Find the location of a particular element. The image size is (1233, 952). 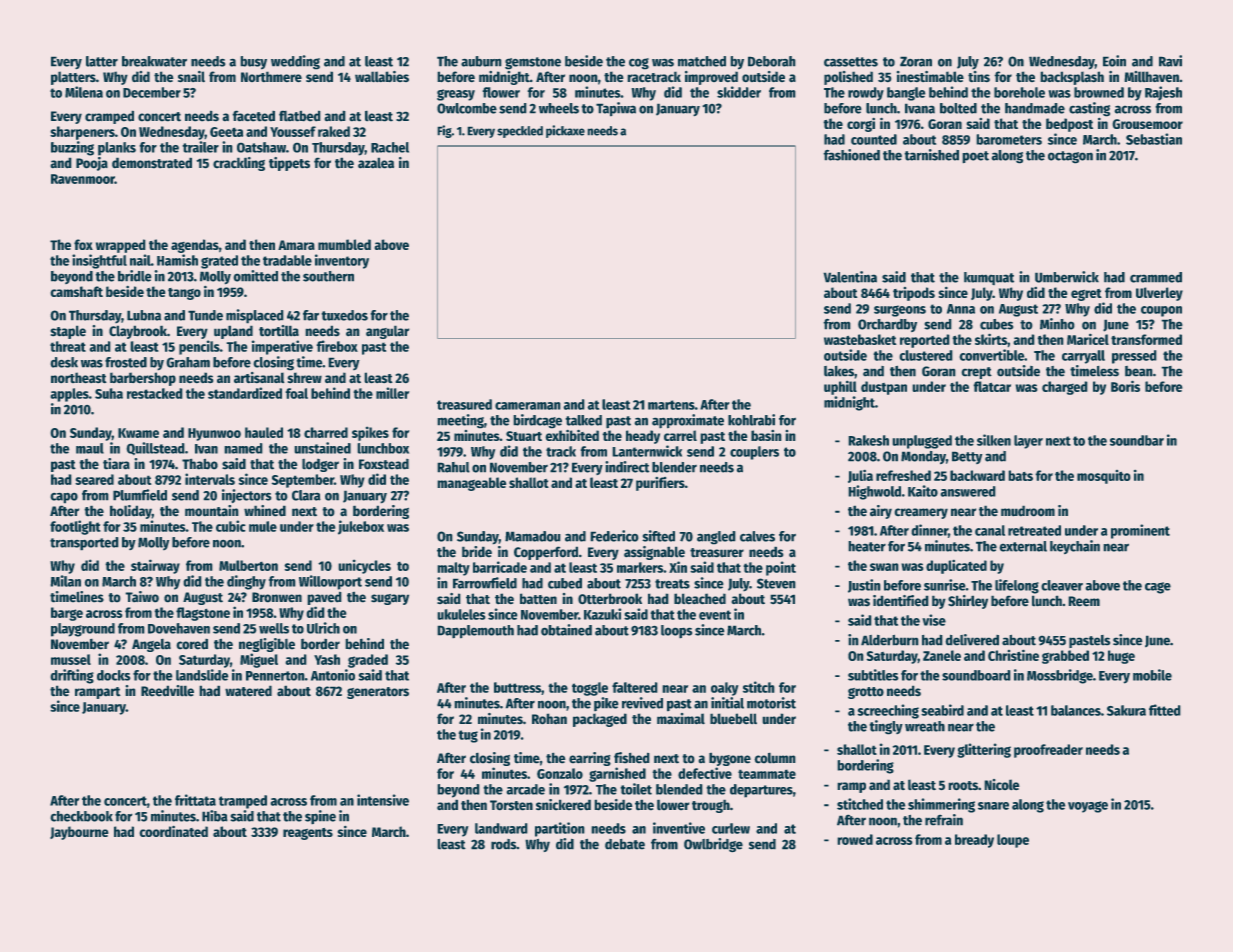

angular is located at coordinates (387, 332).
